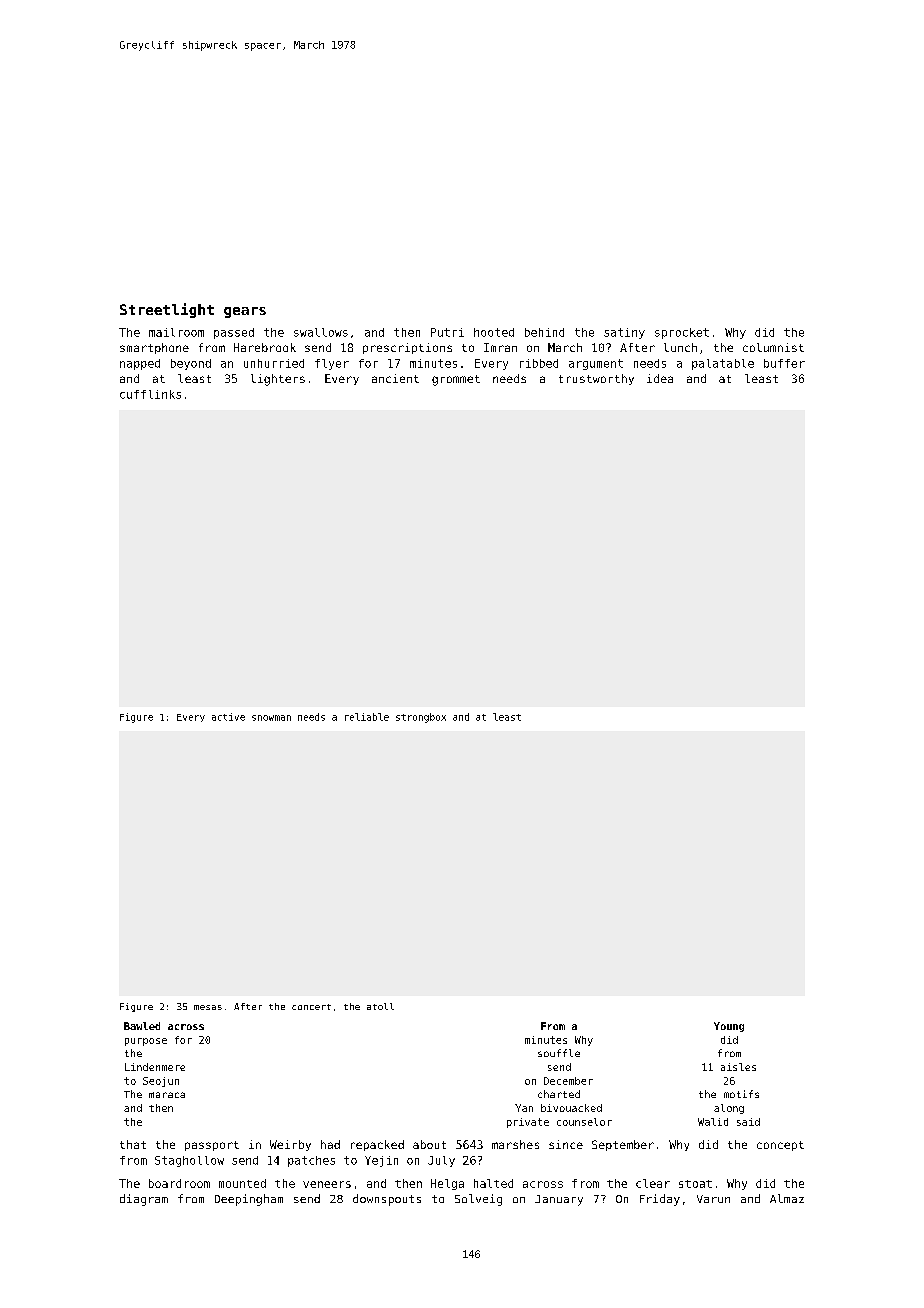 Image resolution: width=924 pixels, height=1308 pixels. What do you see at coordinates (208, 1007) in the screenshot?
I see `mesas` at bounding box center [208, 1007].
